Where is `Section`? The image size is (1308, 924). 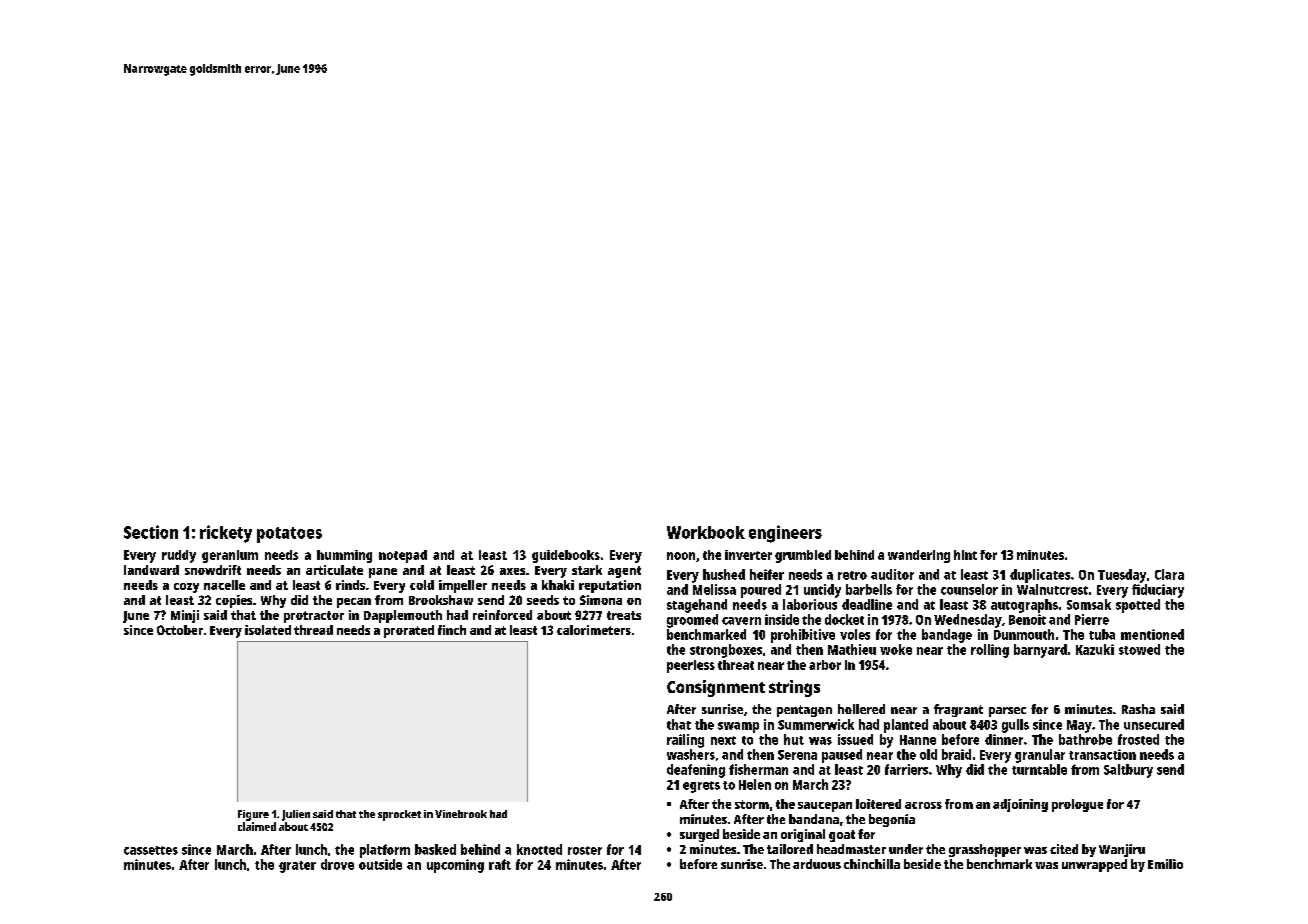
Section is located at coordinates (151, 532).
